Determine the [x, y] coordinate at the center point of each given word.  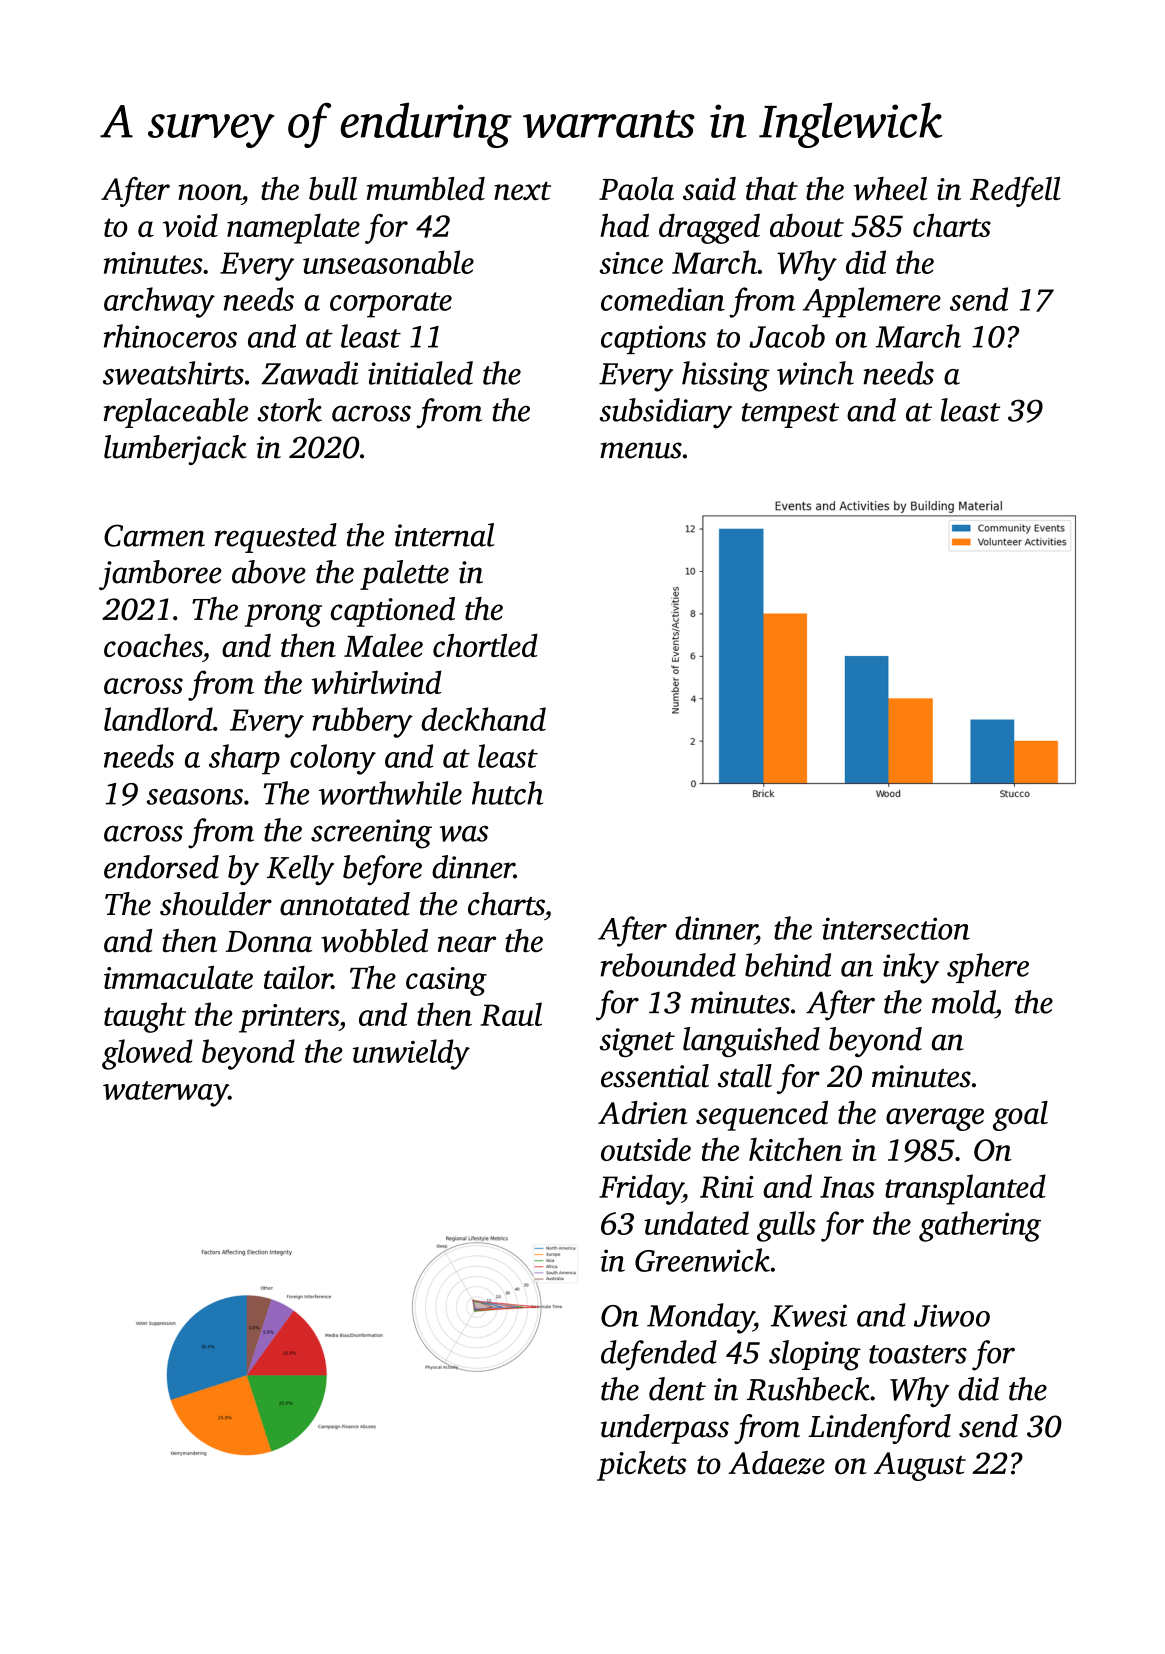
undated [696, 1223]
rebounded [668, 965]
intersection [896, 928]
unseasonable [388, 262]
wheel [890, 188]
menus [641, 450]
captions [653, 339]
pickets [642, 1466]
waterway [166, 1094]
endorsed [161, 867]
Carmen [154, 535]
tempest [790, 415]
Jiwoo [952, 1315]
